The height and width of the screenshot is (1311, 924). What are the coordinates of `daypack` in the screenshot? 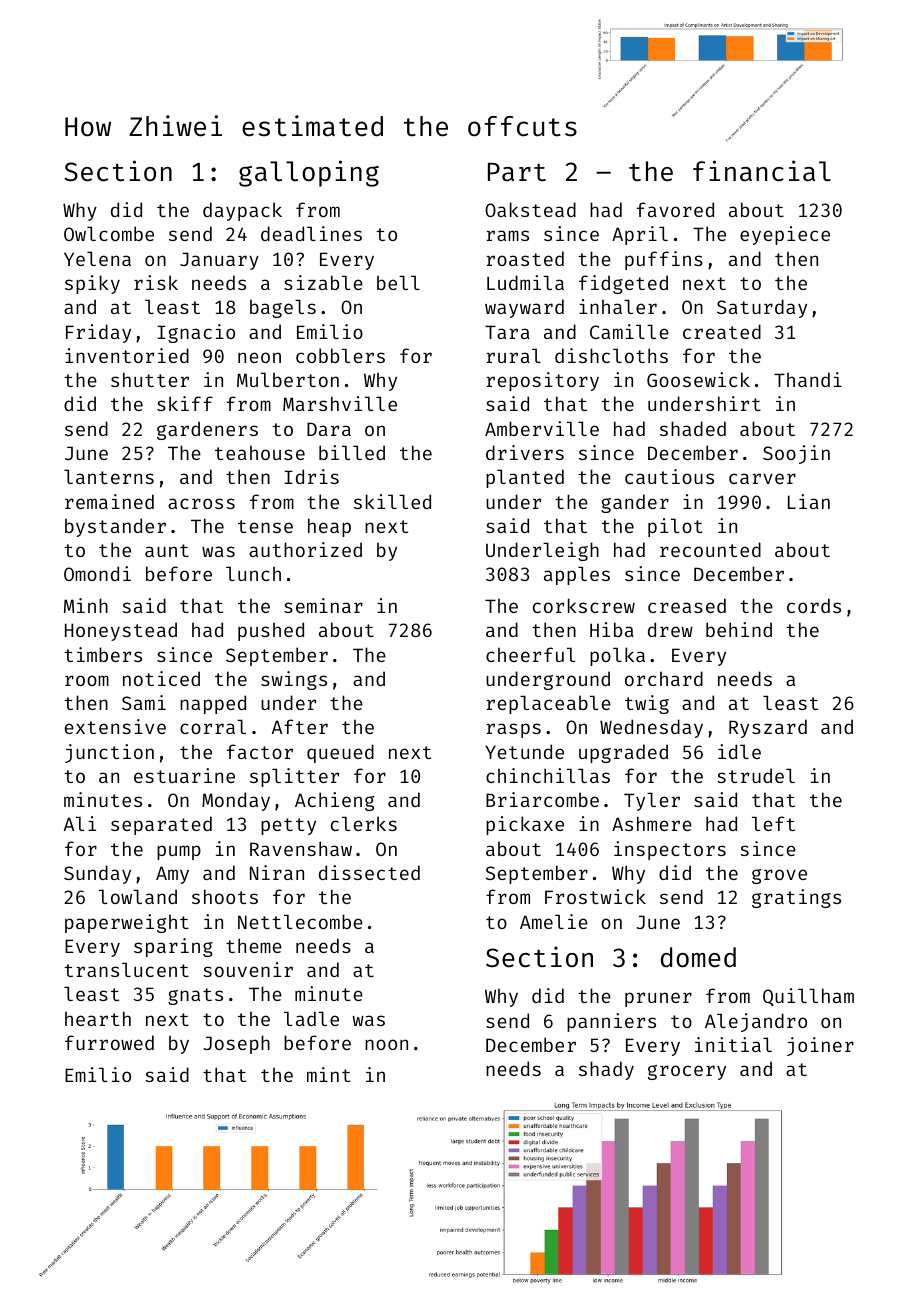 It's located at (242, 211).
